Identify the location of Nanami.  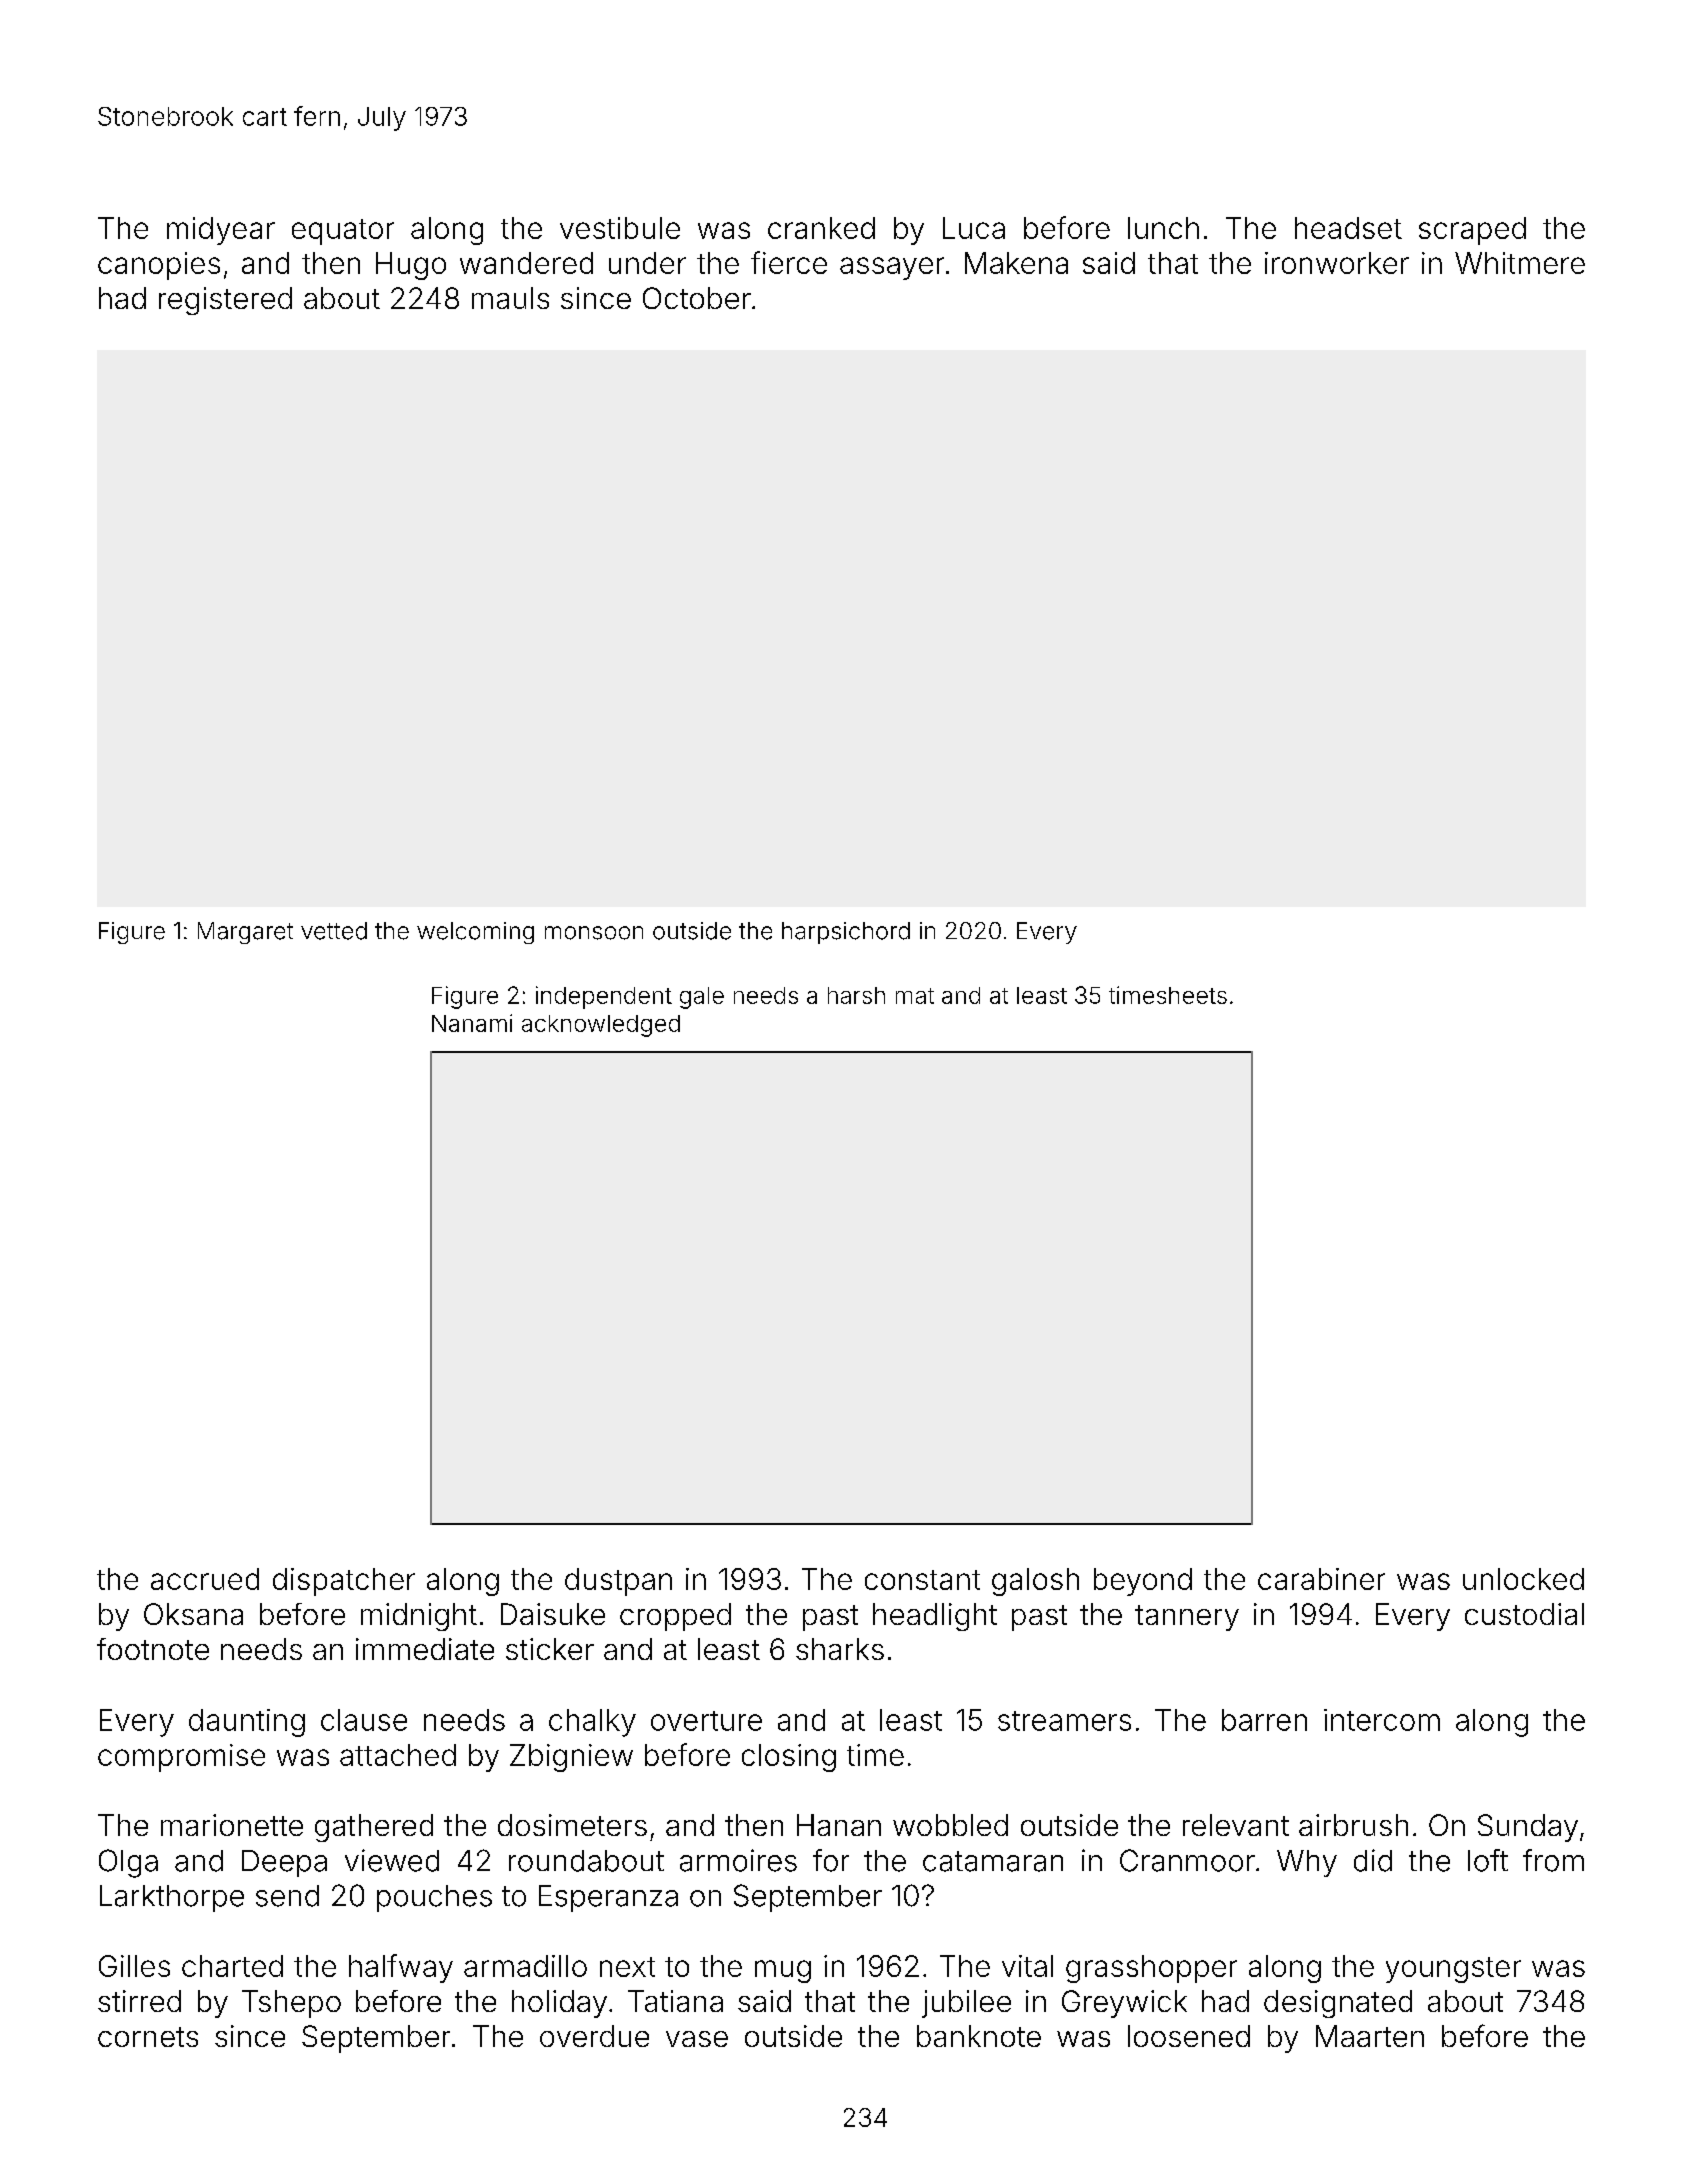
(472, 1023).
